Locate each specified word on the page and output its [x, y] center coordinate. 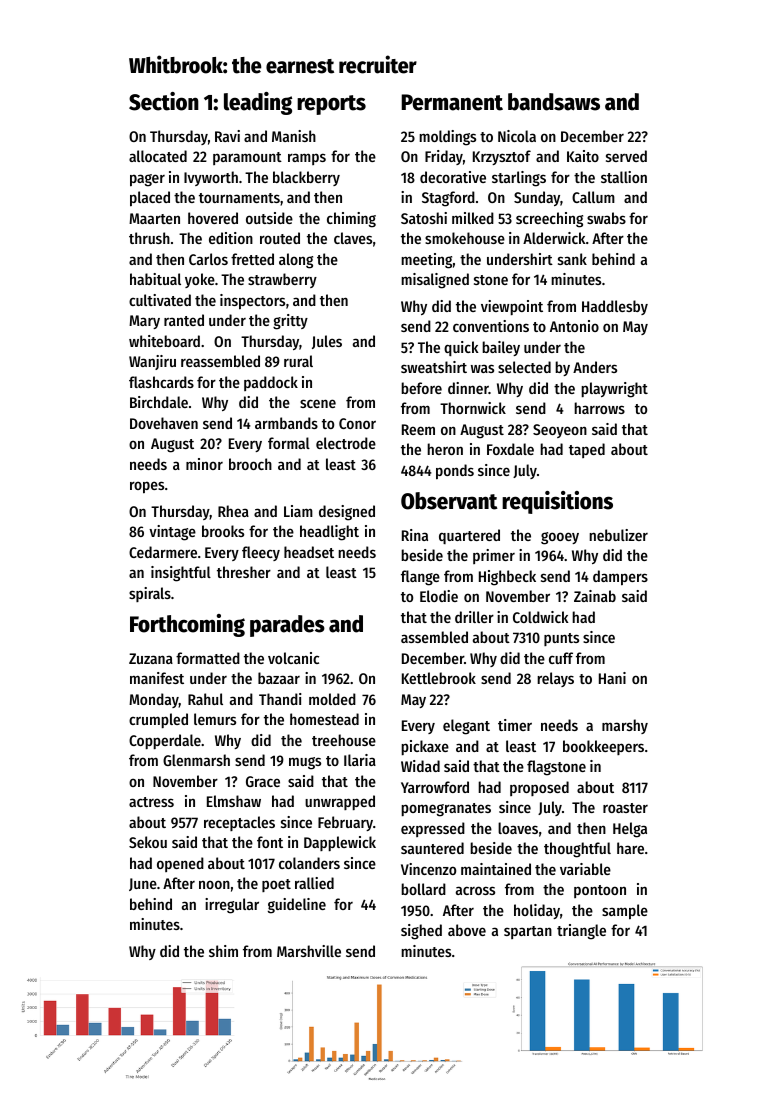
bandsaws [554, 102]
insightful [181, 574]
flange [420, 578]
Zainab [595, 596]
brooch [250, 464]
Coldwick [541, 617]
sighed [421, 932]
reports [331, 105]
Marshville [309, 951]
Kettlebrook [439, 678]
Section [164, 101]
